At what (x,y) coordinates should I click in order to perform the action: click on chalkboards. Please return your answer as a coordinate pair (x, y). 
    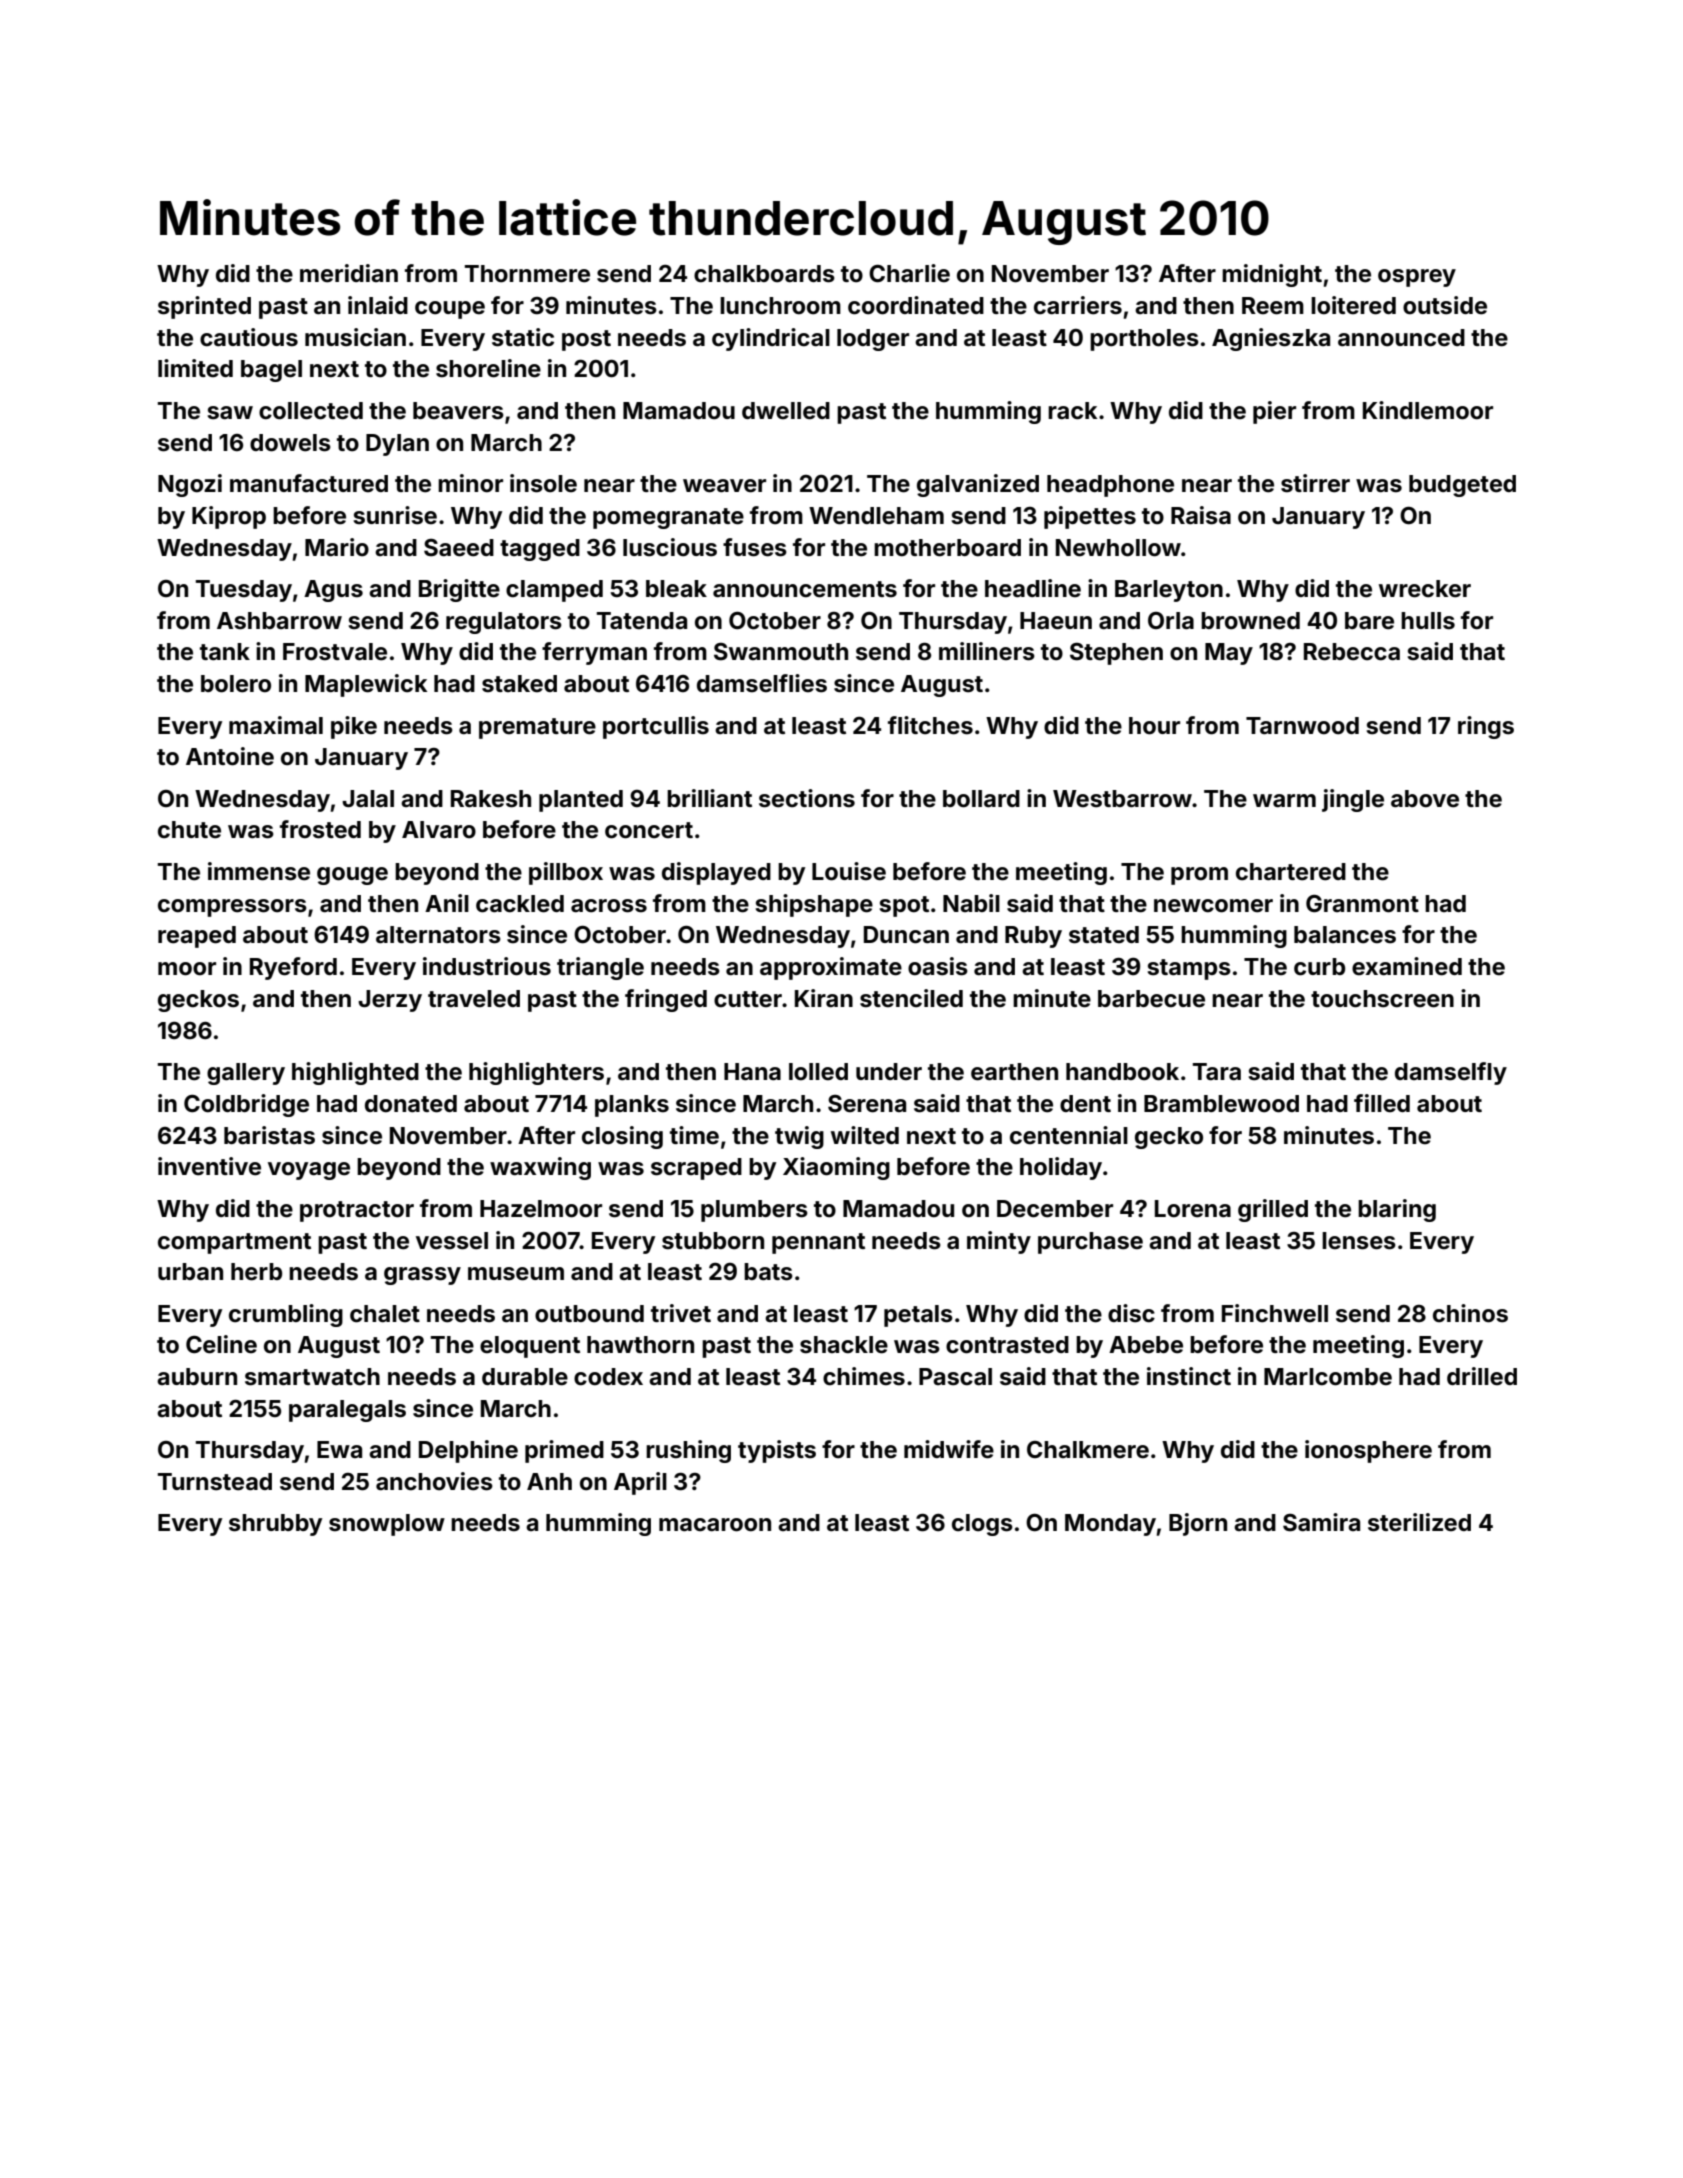
    Looking at the image, I should click on (764, 274).
